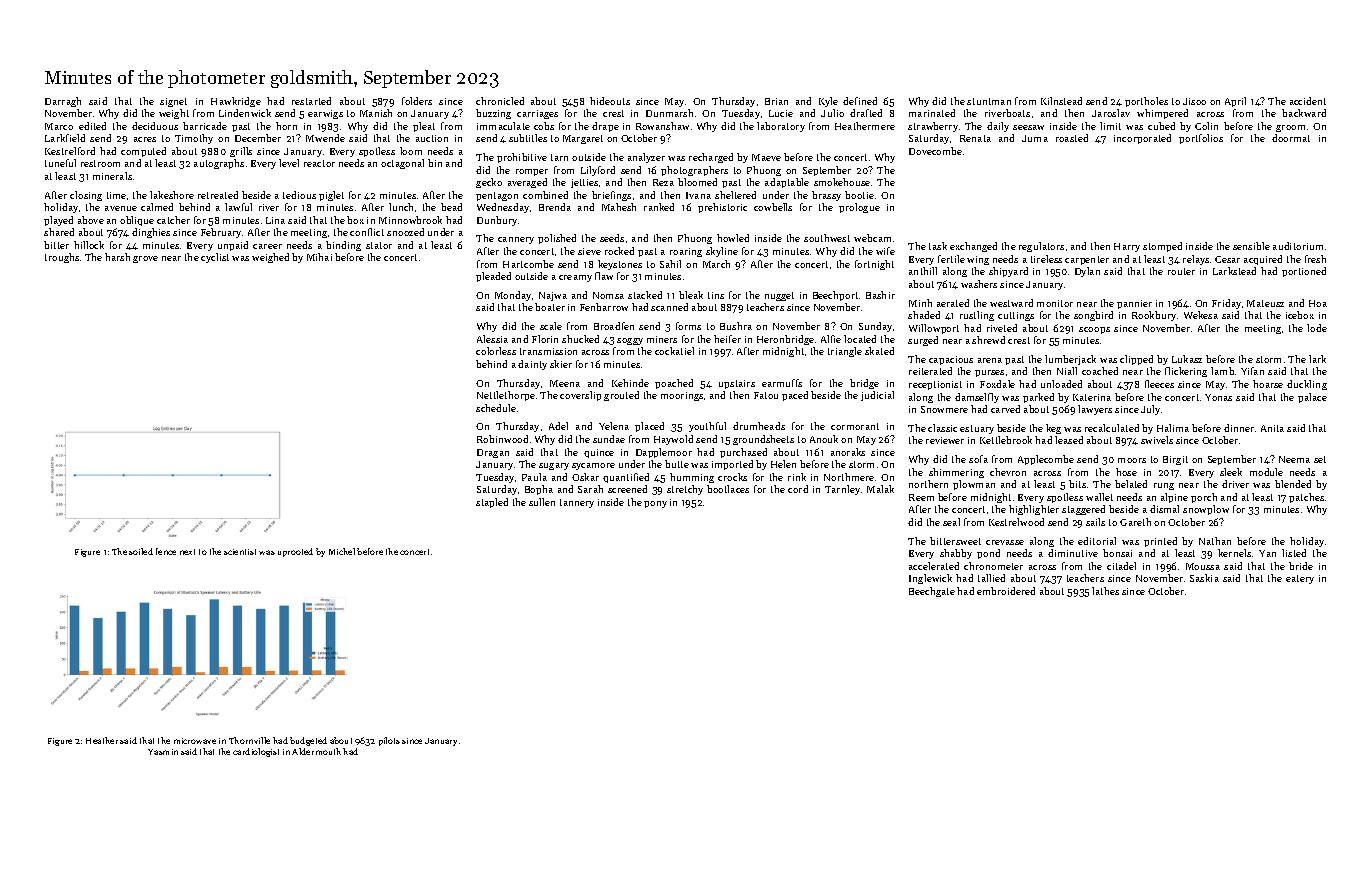  What do you see at coordinates (1293, 484) in the screenshot?
I see `blended` at bounding box center [1293, 484].
